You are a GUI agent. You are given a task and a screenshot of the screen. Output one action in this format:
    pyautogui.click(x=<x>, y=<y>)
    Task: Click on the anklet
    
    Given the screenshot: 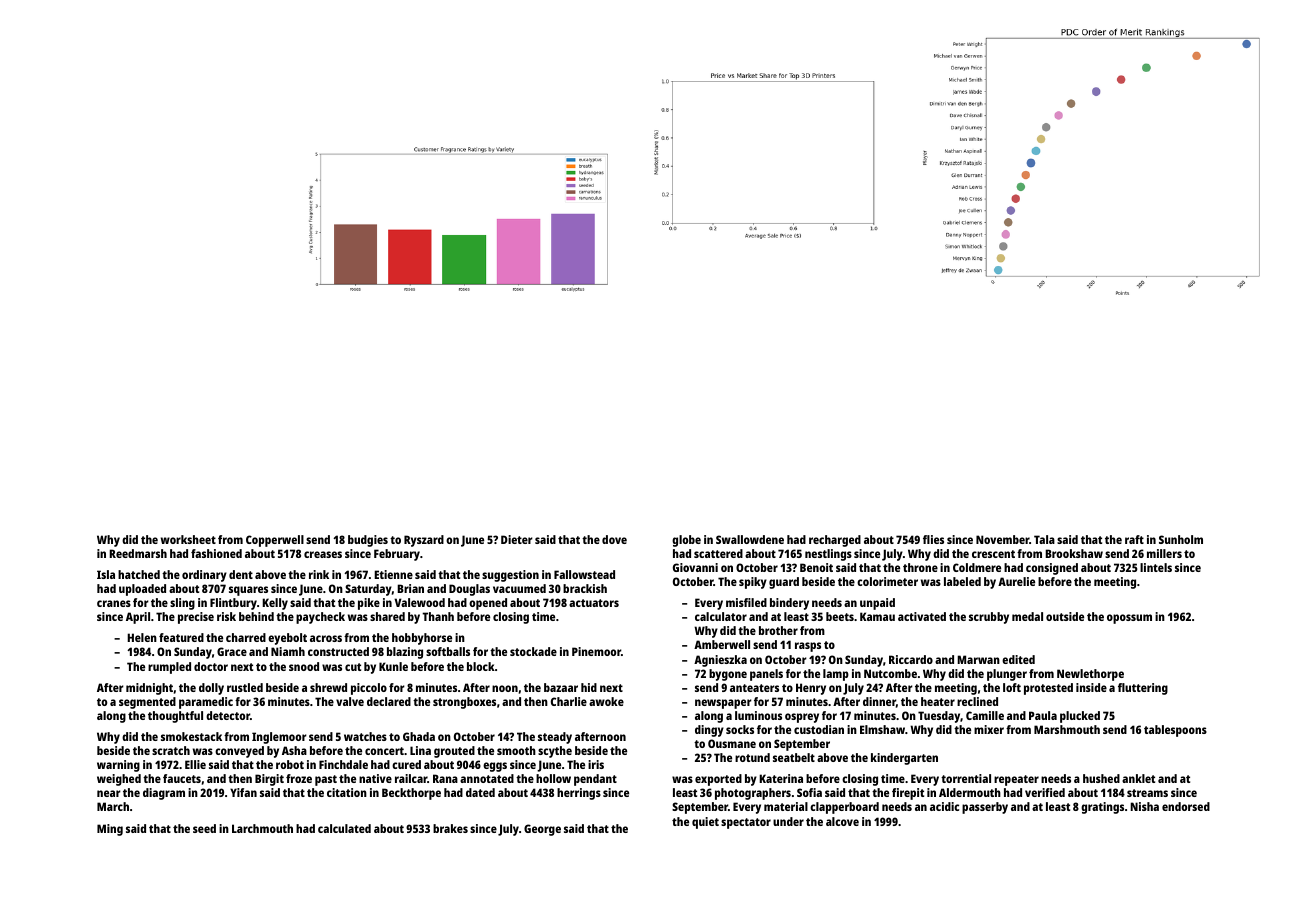 What is the action you would take?
    pyautogui.click(x=1138, y=778)
